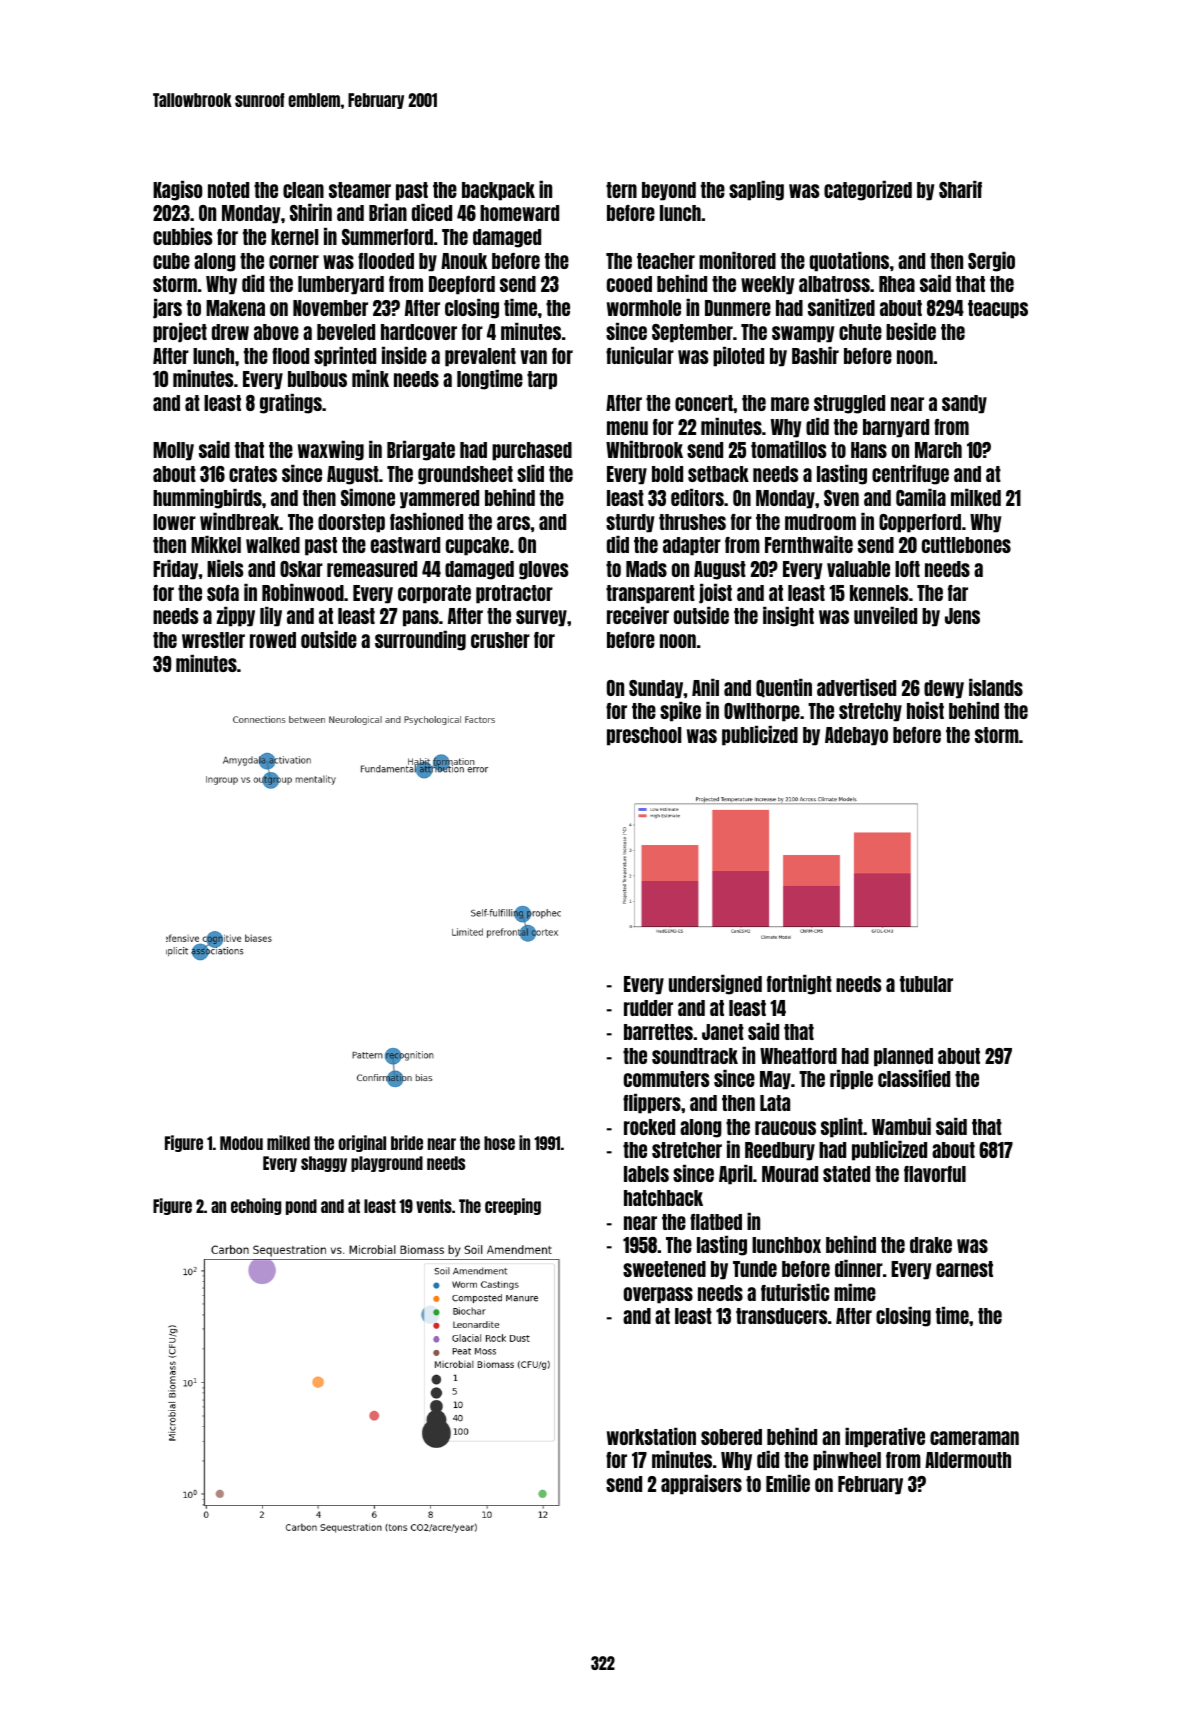 This screenshot has height=1711, width=1182. What do you see at coordinates (715, 985) in the screenshot?
I see `undersigned` at bounding box center [715, 985].
